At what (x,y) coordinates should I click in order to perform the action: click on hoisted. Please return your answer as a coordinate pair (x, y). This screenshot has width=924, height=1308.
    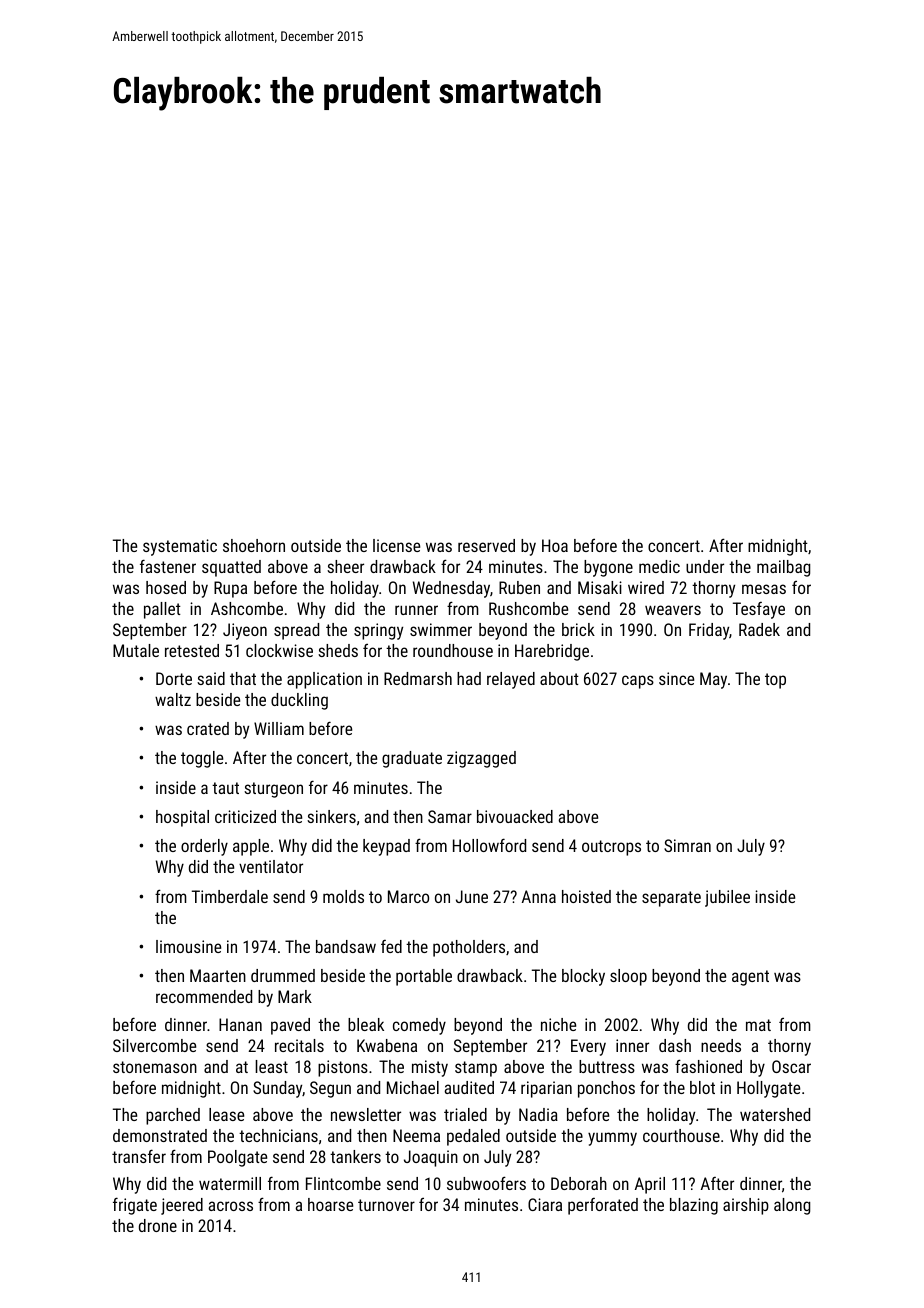
    Looking at the image, I should click on (586, 896).
